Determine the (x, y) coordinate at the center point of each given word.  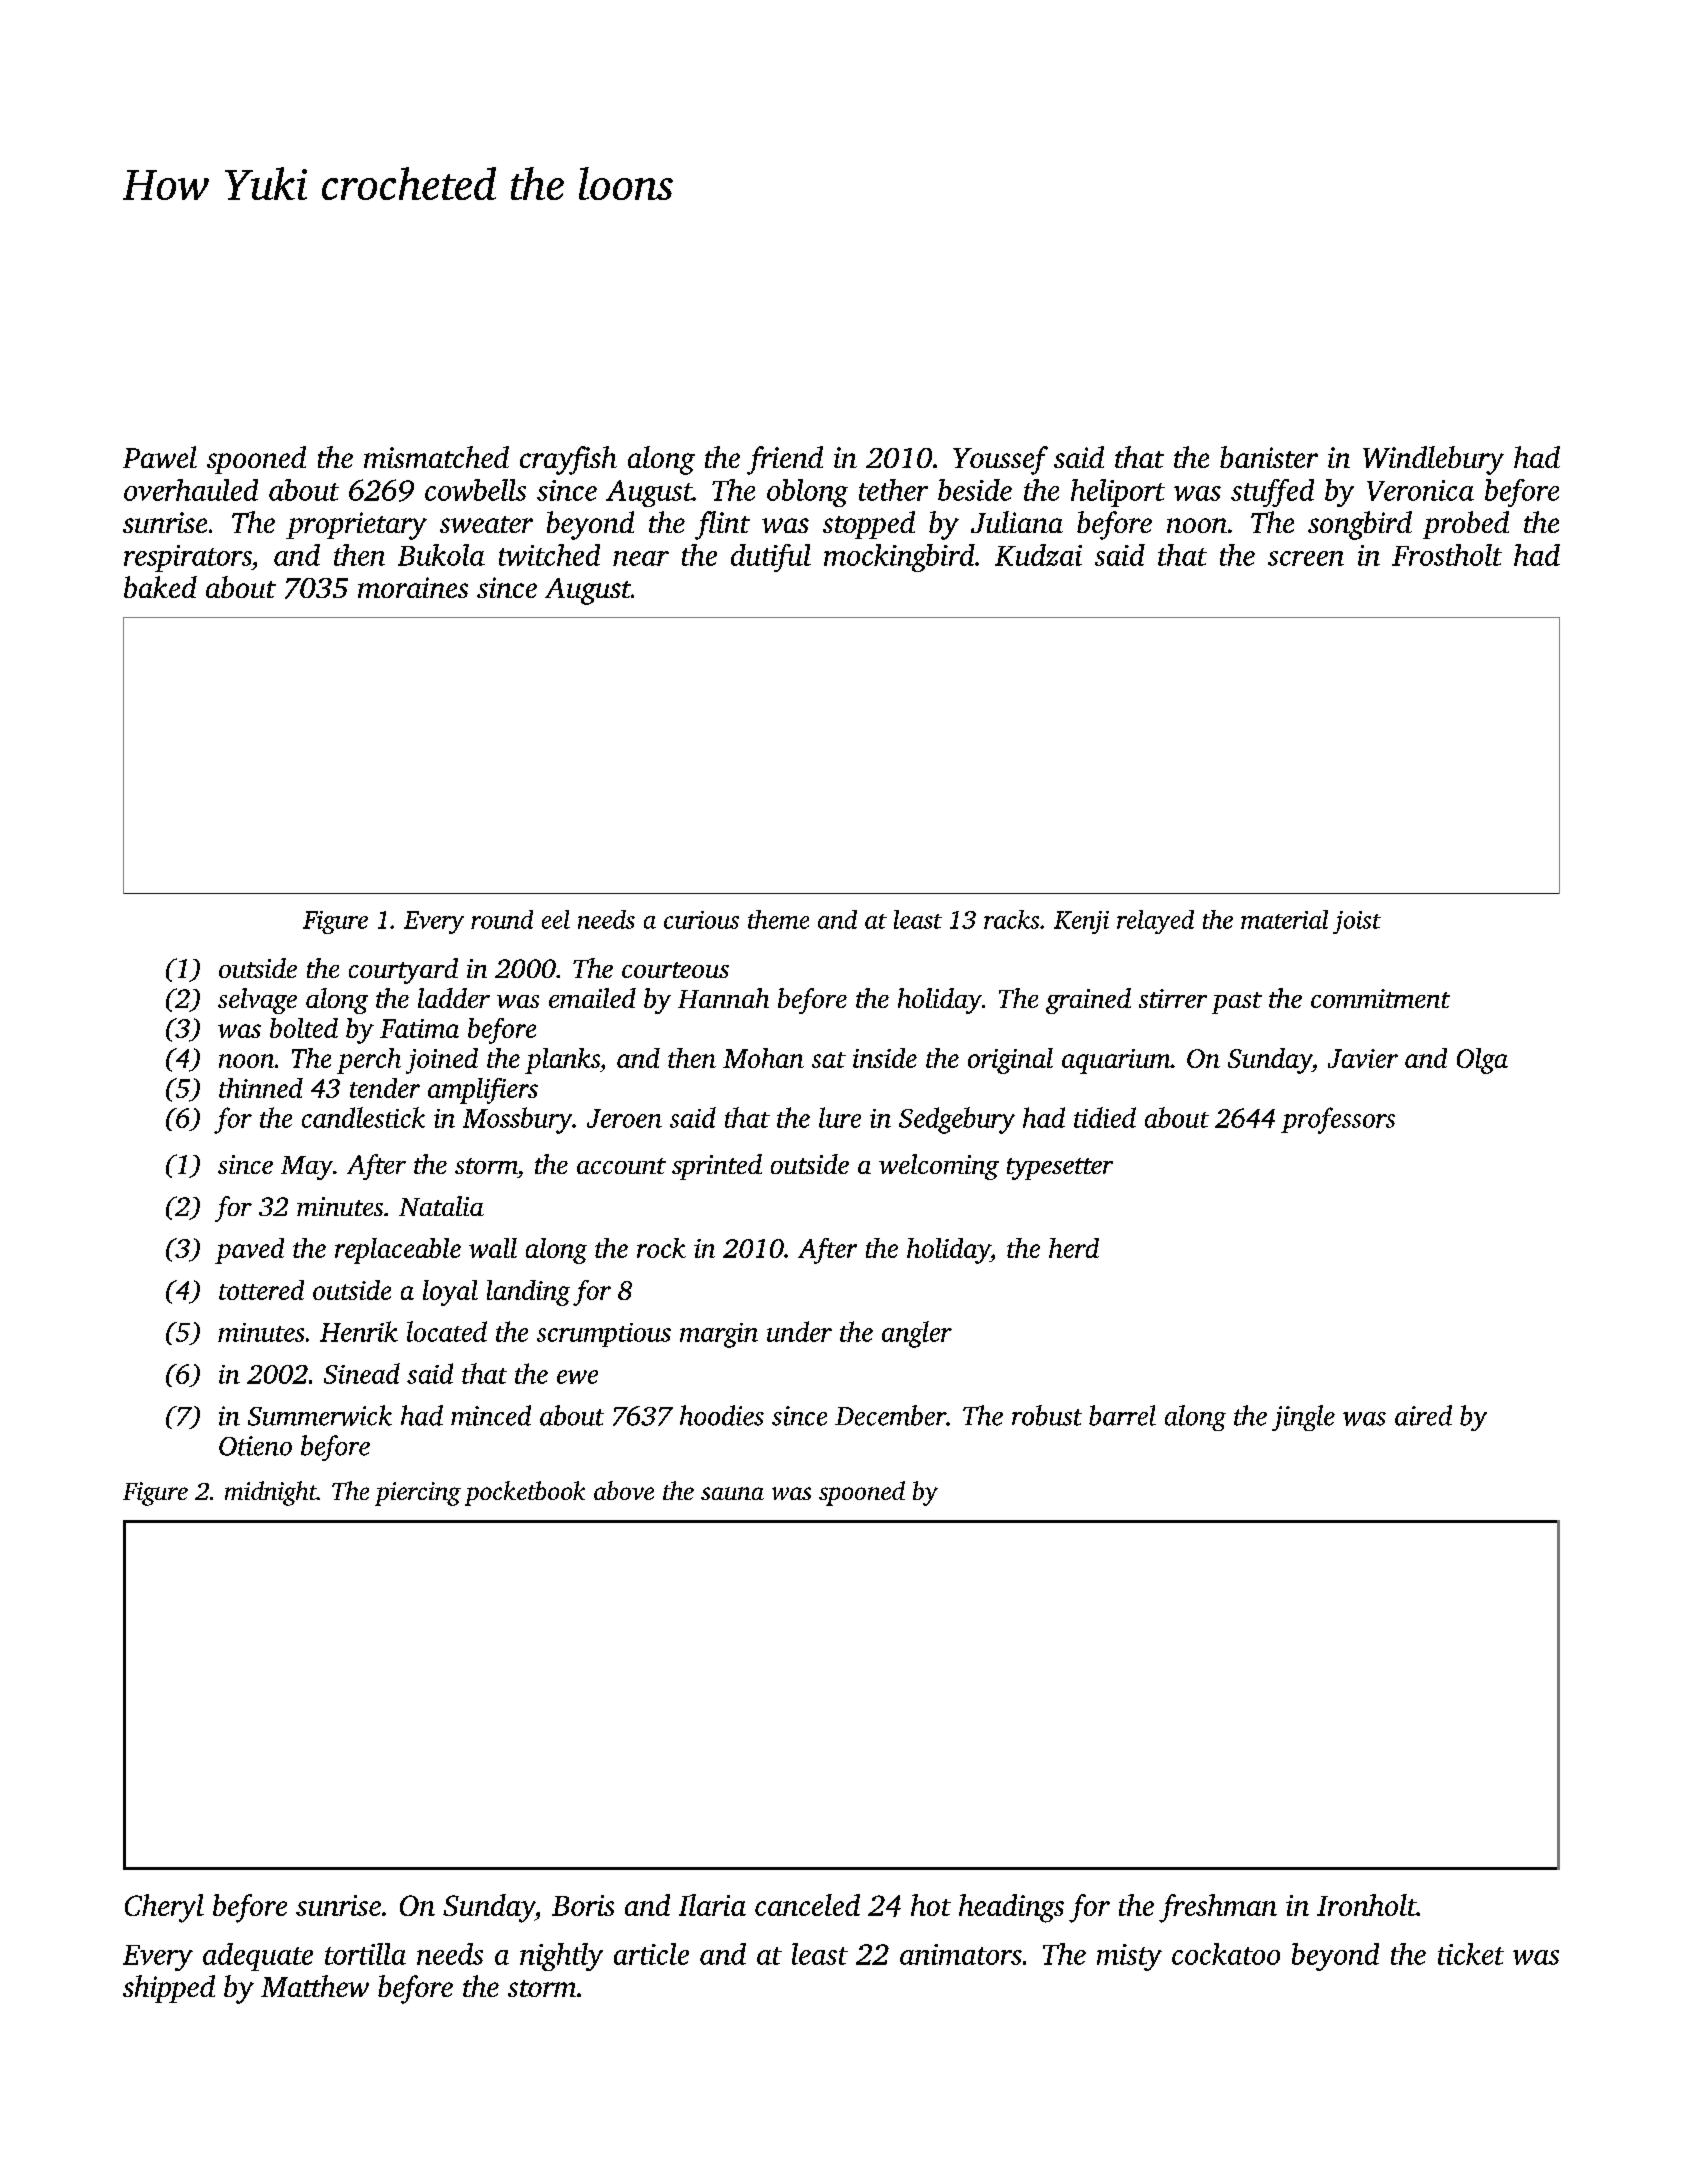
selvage (257, 1001)
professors (1338, 1120)
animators (961, 1954)
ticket (1471, 1954)
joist (1357, 922)
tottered (261, 1290)
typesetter (1060, 1169)
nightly (561, 1957)
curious (701, 920)
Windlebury (1433, 460)
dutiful (771, 558)
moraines (413, 587)
